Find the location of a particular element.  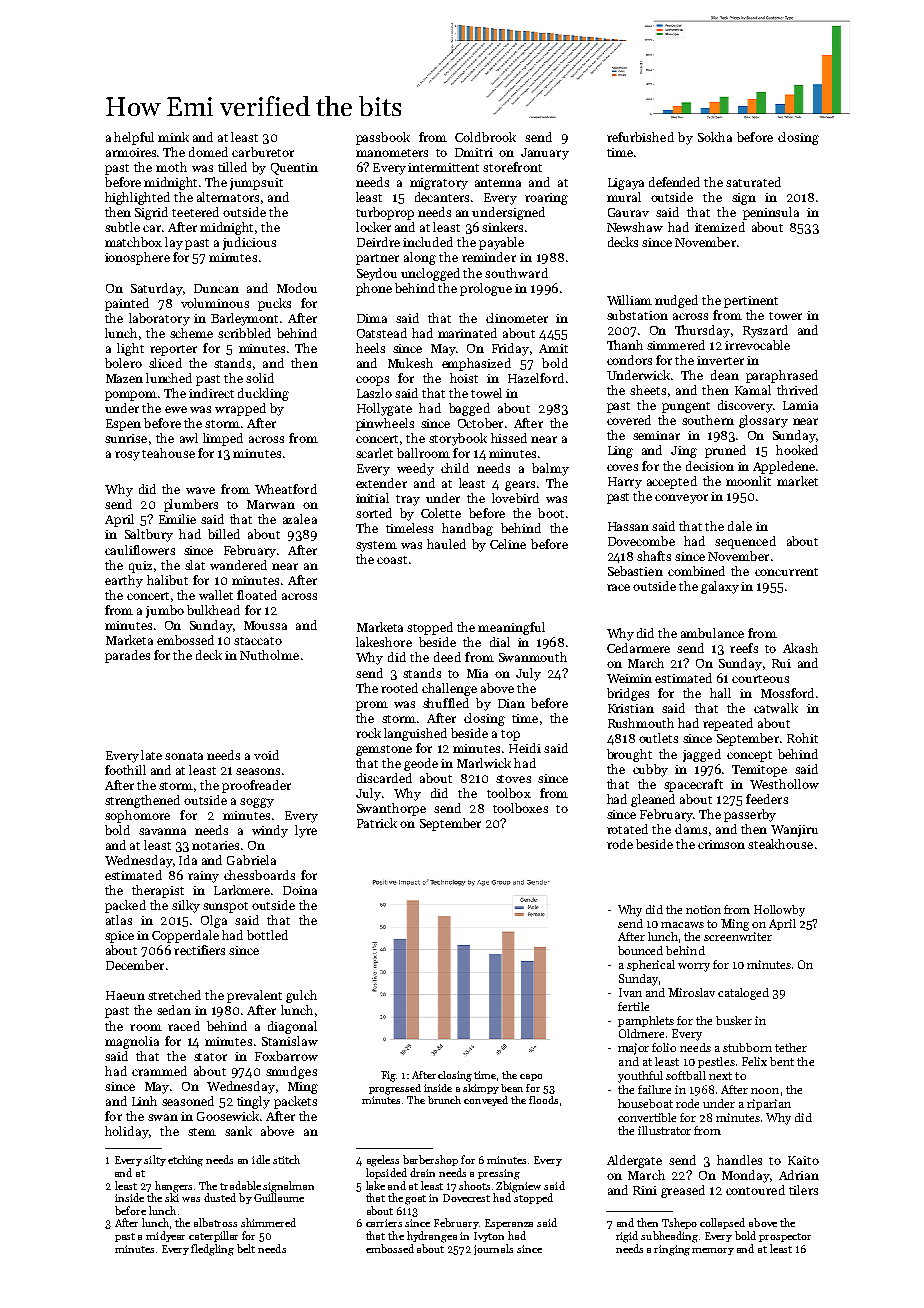

savanna is located at coordinates (162, 831).
